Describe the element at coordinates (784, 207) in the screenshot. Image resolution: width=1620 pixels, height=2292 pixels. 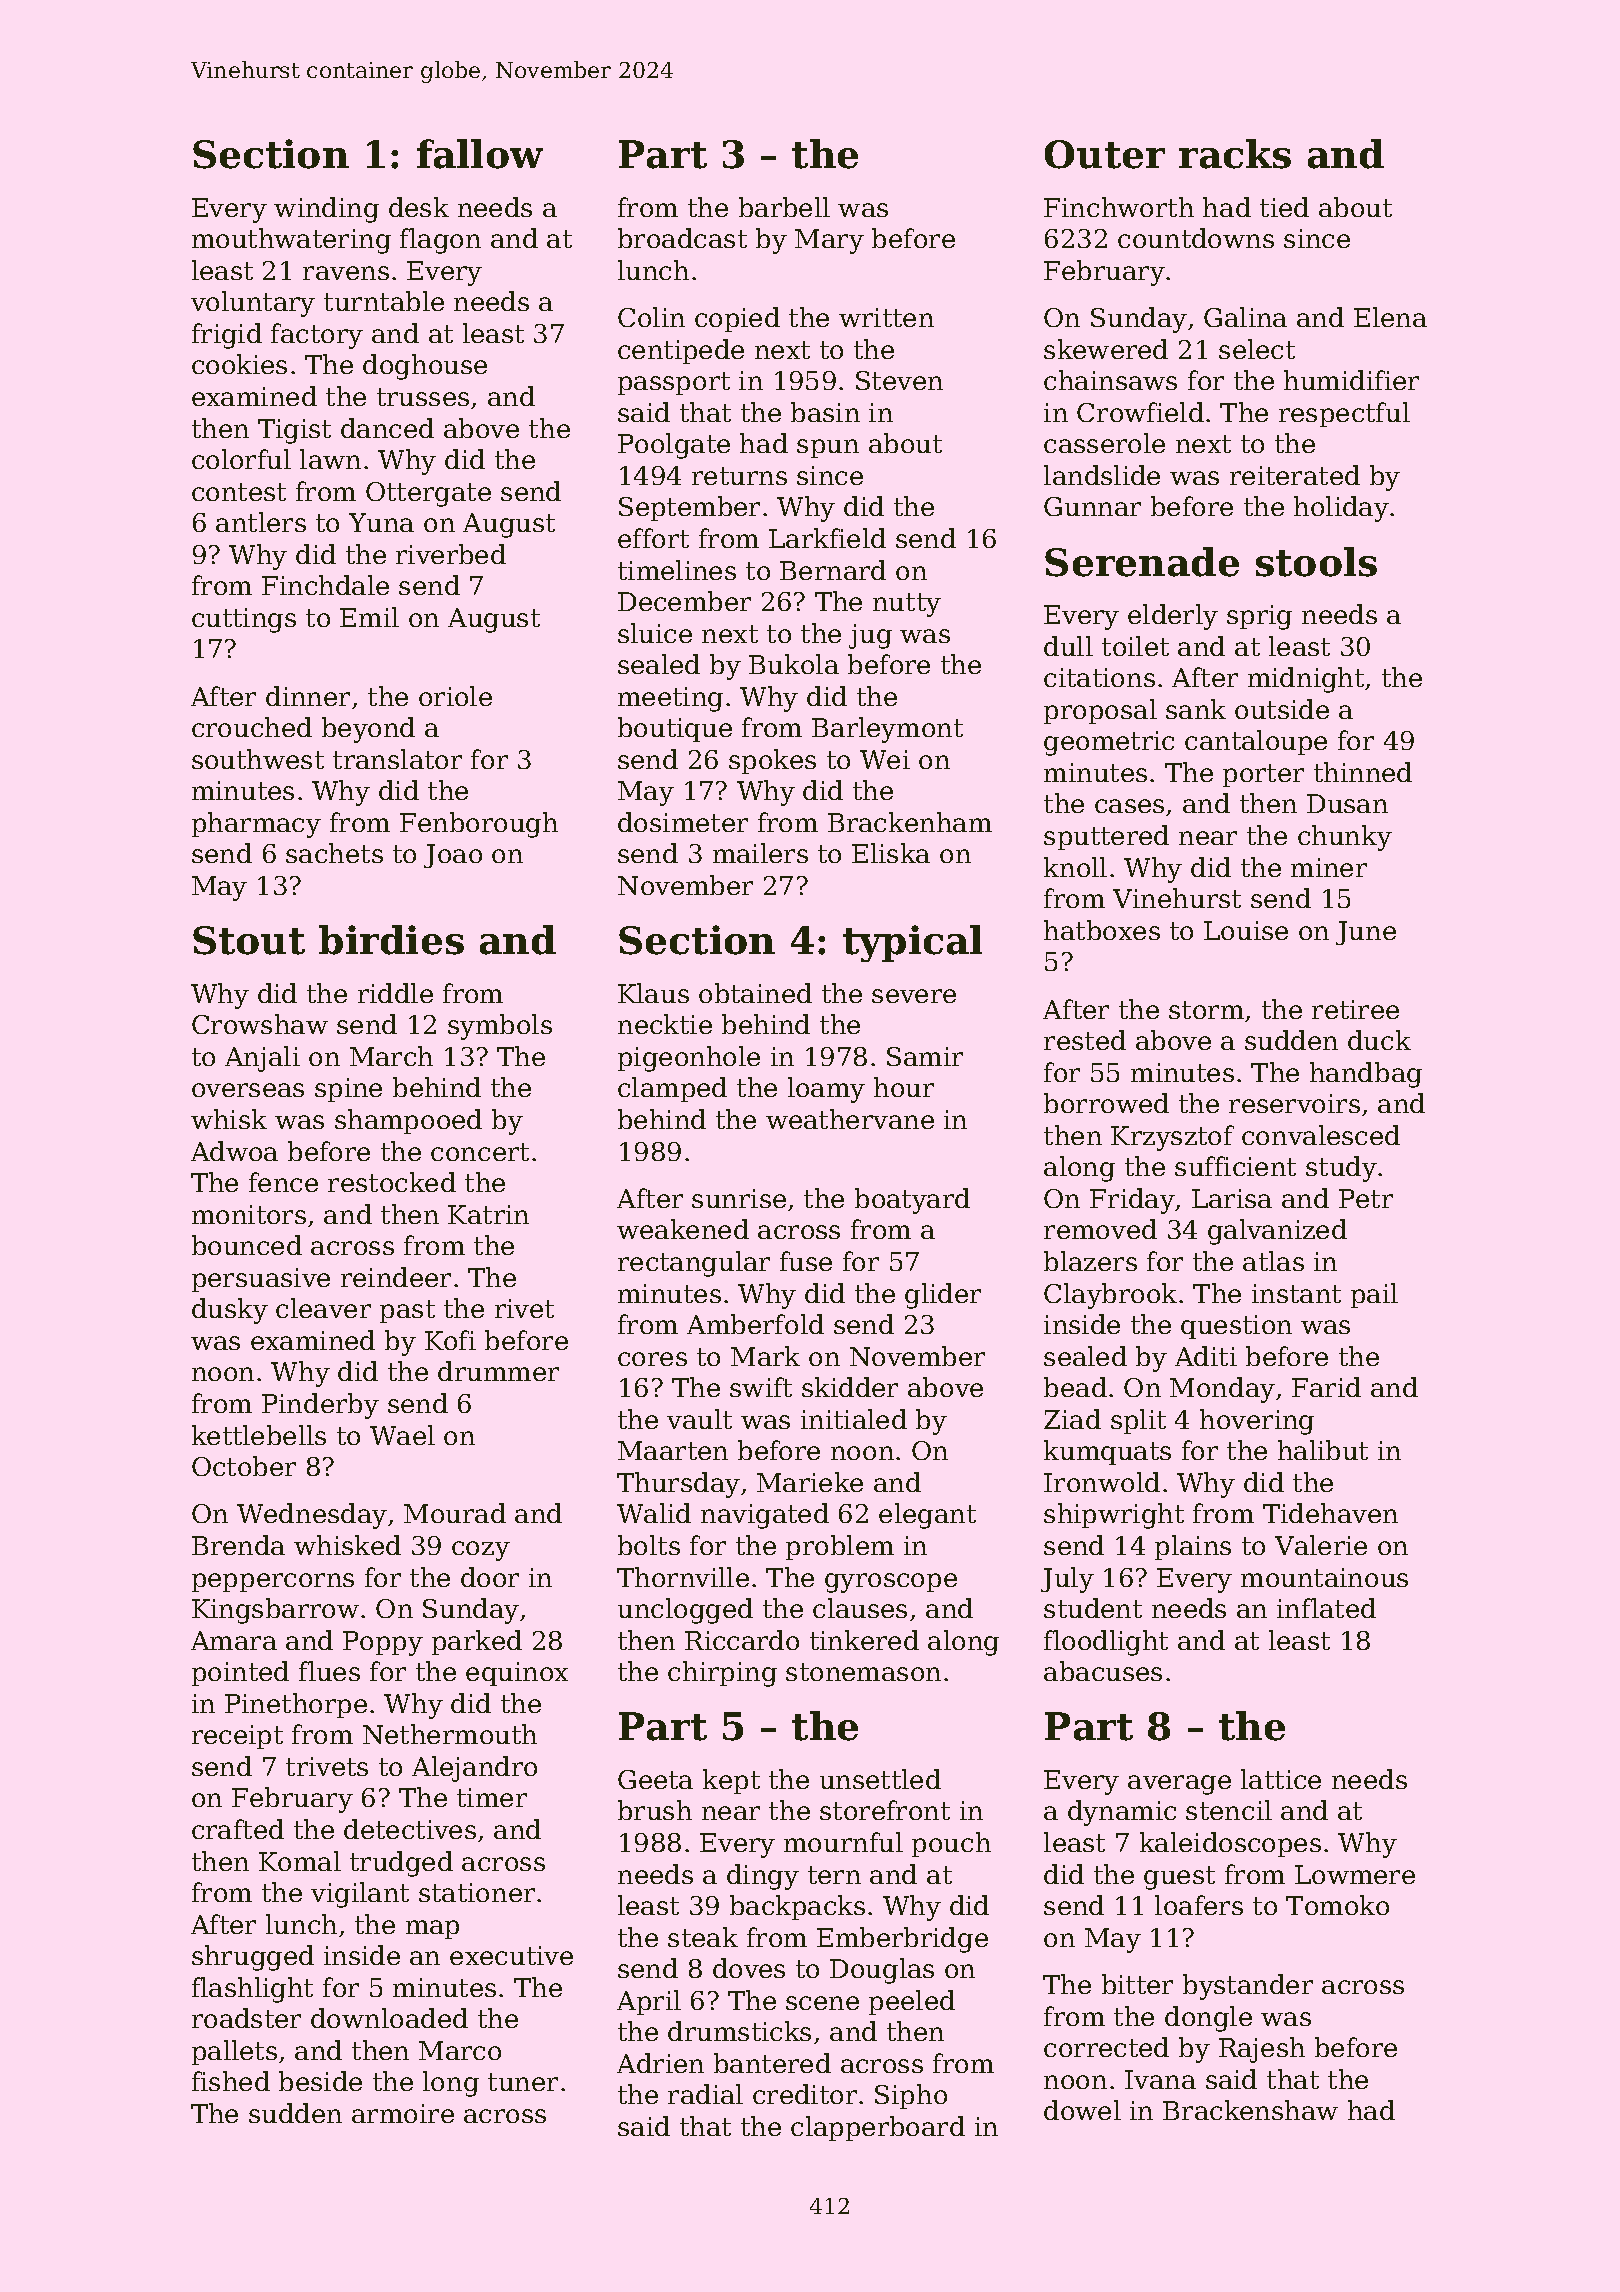
I see `barbell` at that location.
